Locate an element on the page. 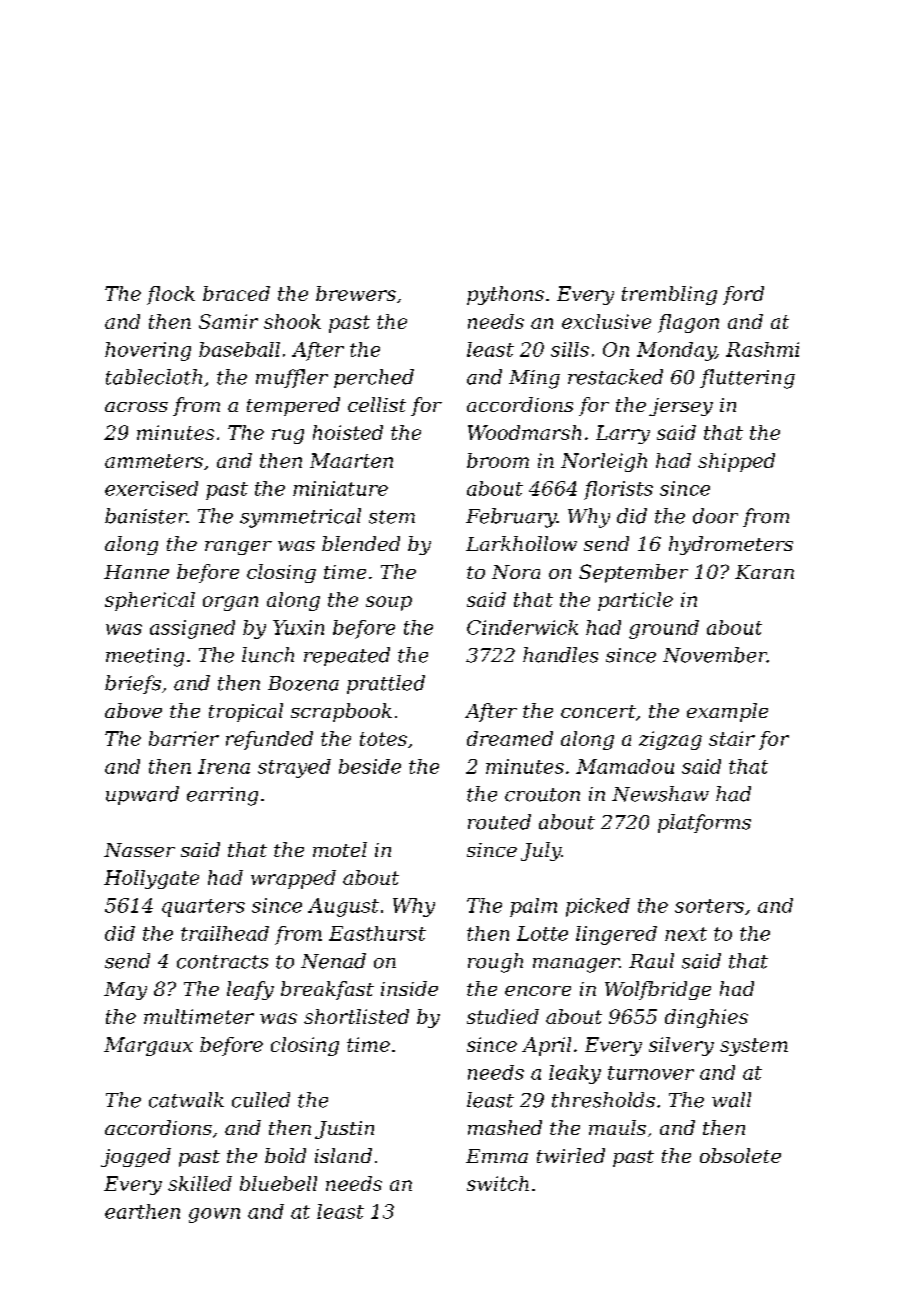 This page has width=908, height=1316. bold is located at coordinates (285, 1155).
